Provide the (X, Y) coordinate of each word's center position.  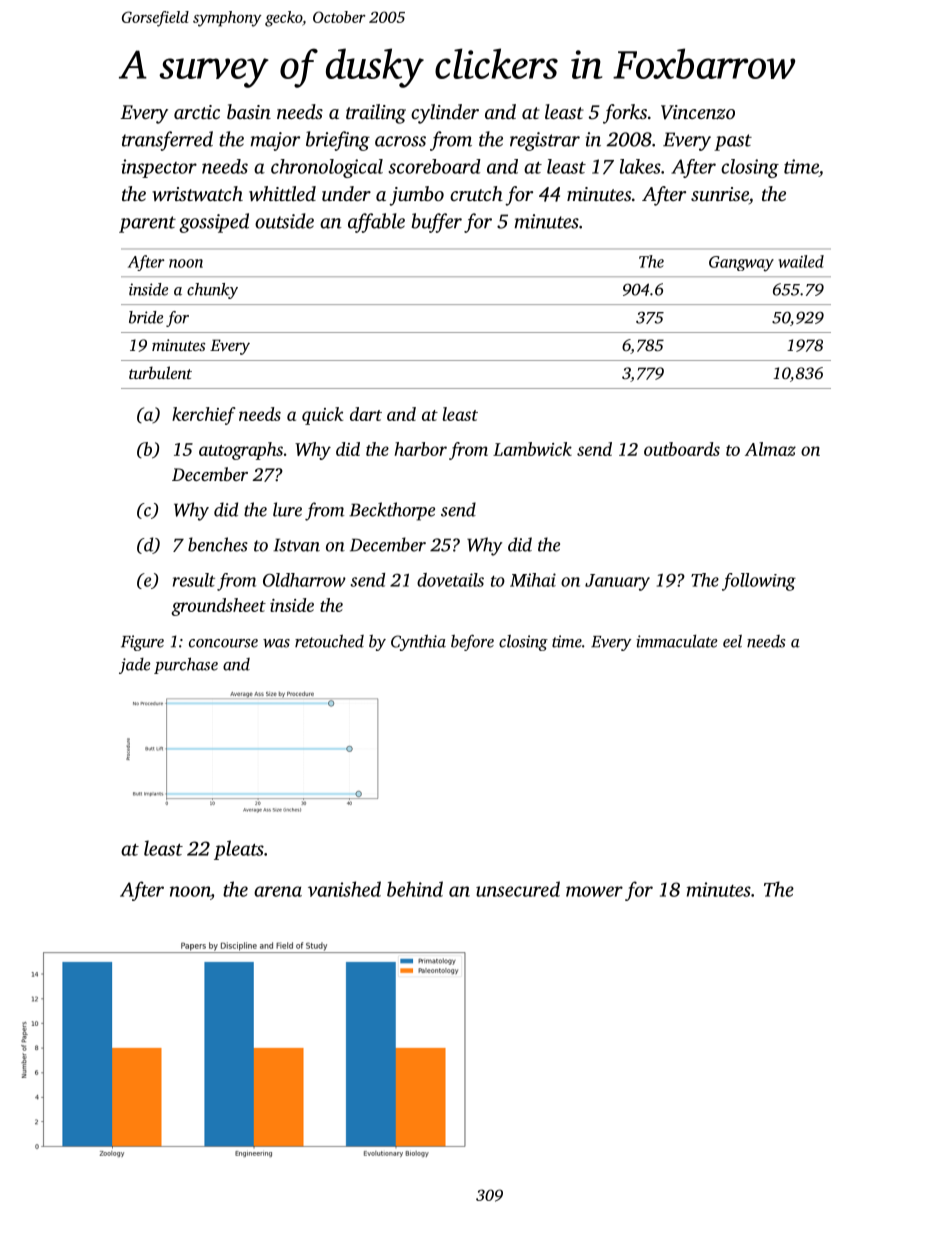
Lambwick (532, 449)
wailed (801, 261)
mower (594, 891)
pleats (239, 850)
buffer (437, 223)
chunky (212, 291)
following (759, 582)
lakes (640, 166)
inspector (159, 168)
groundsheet (218, 607)
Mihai (533, 580)
